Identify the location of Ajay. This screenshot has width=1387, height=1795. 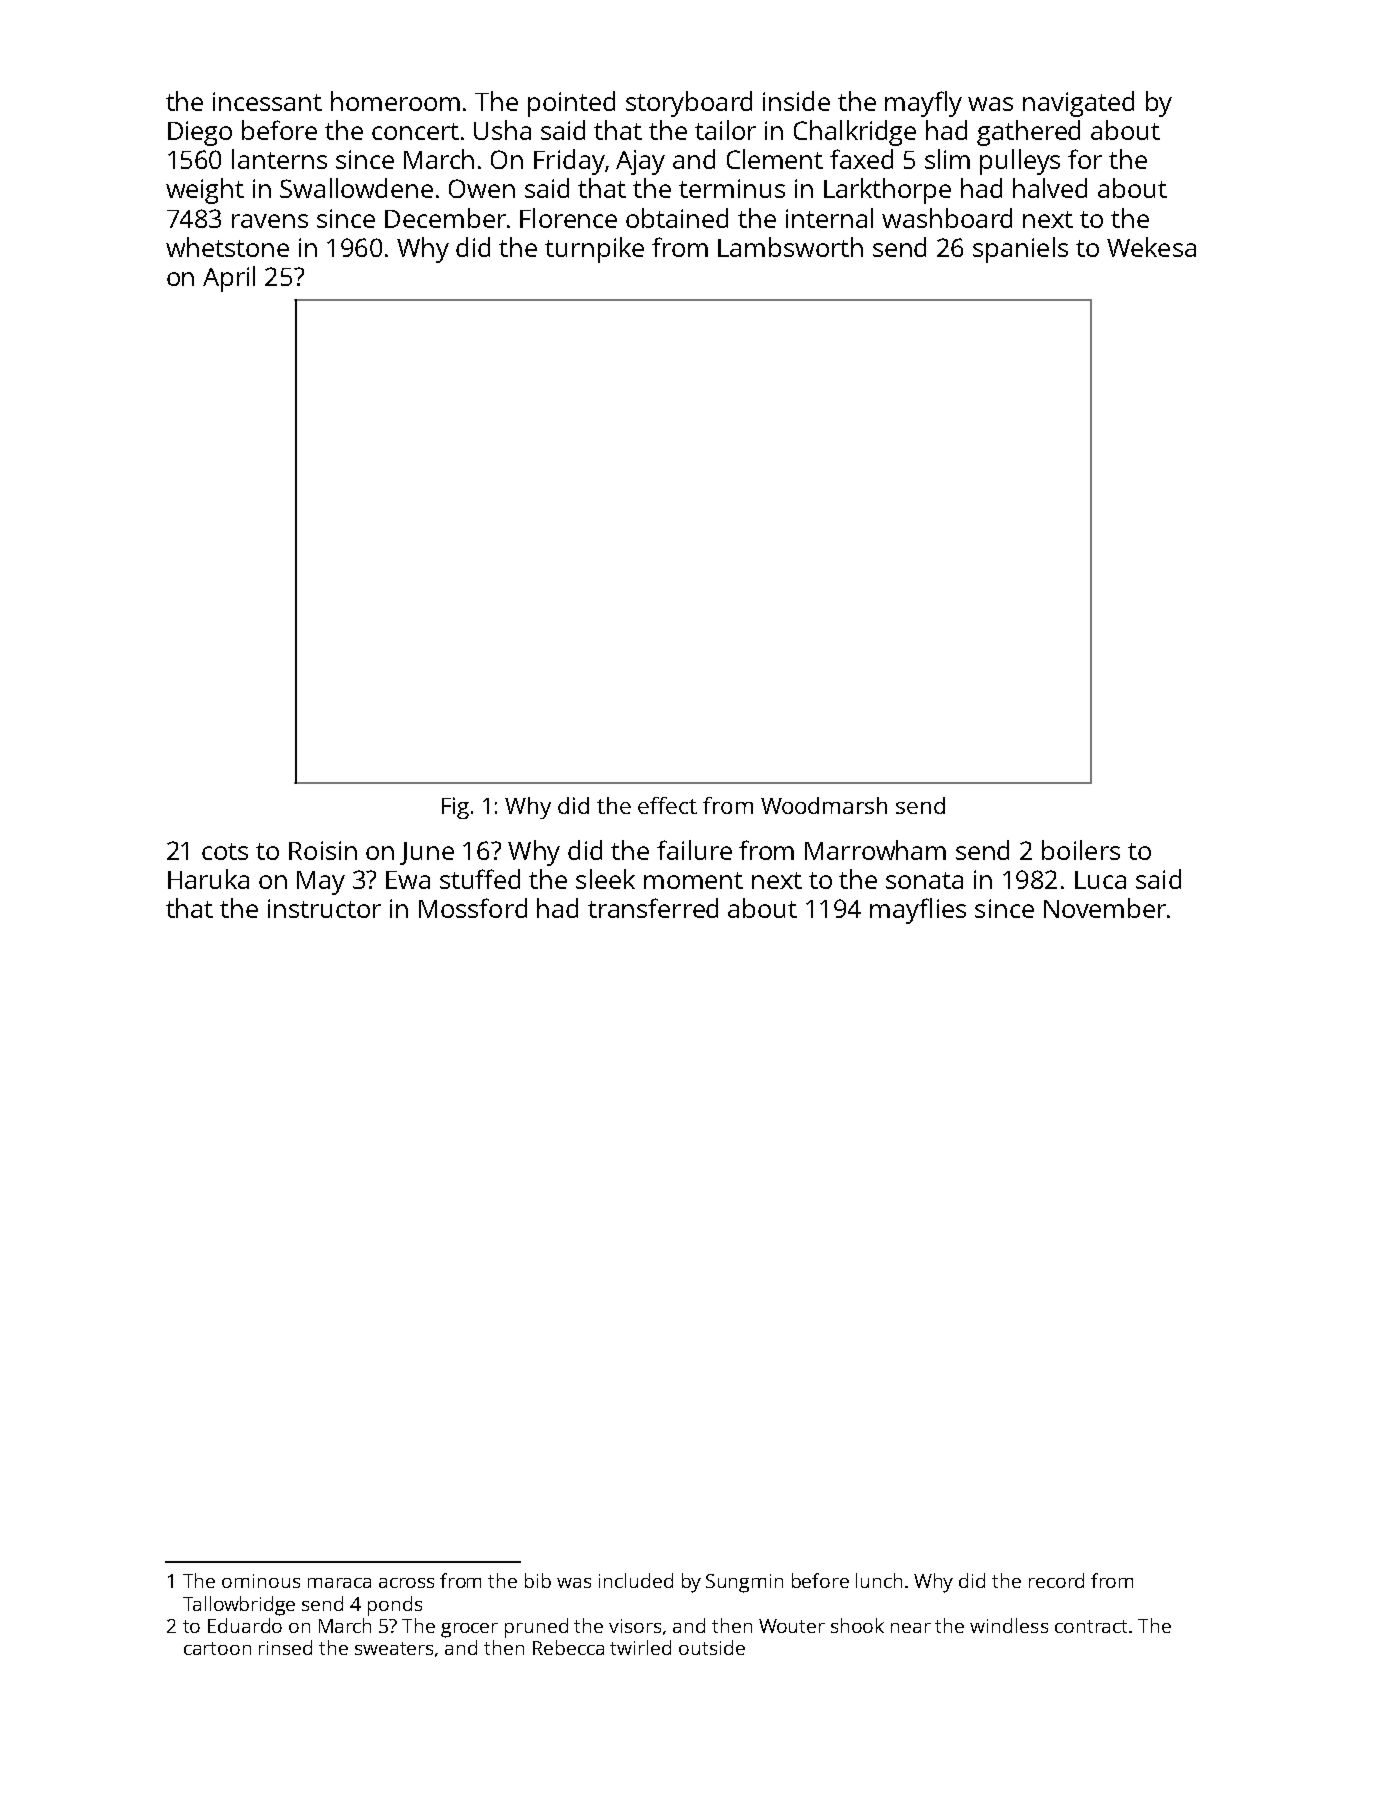
(640, 162).
